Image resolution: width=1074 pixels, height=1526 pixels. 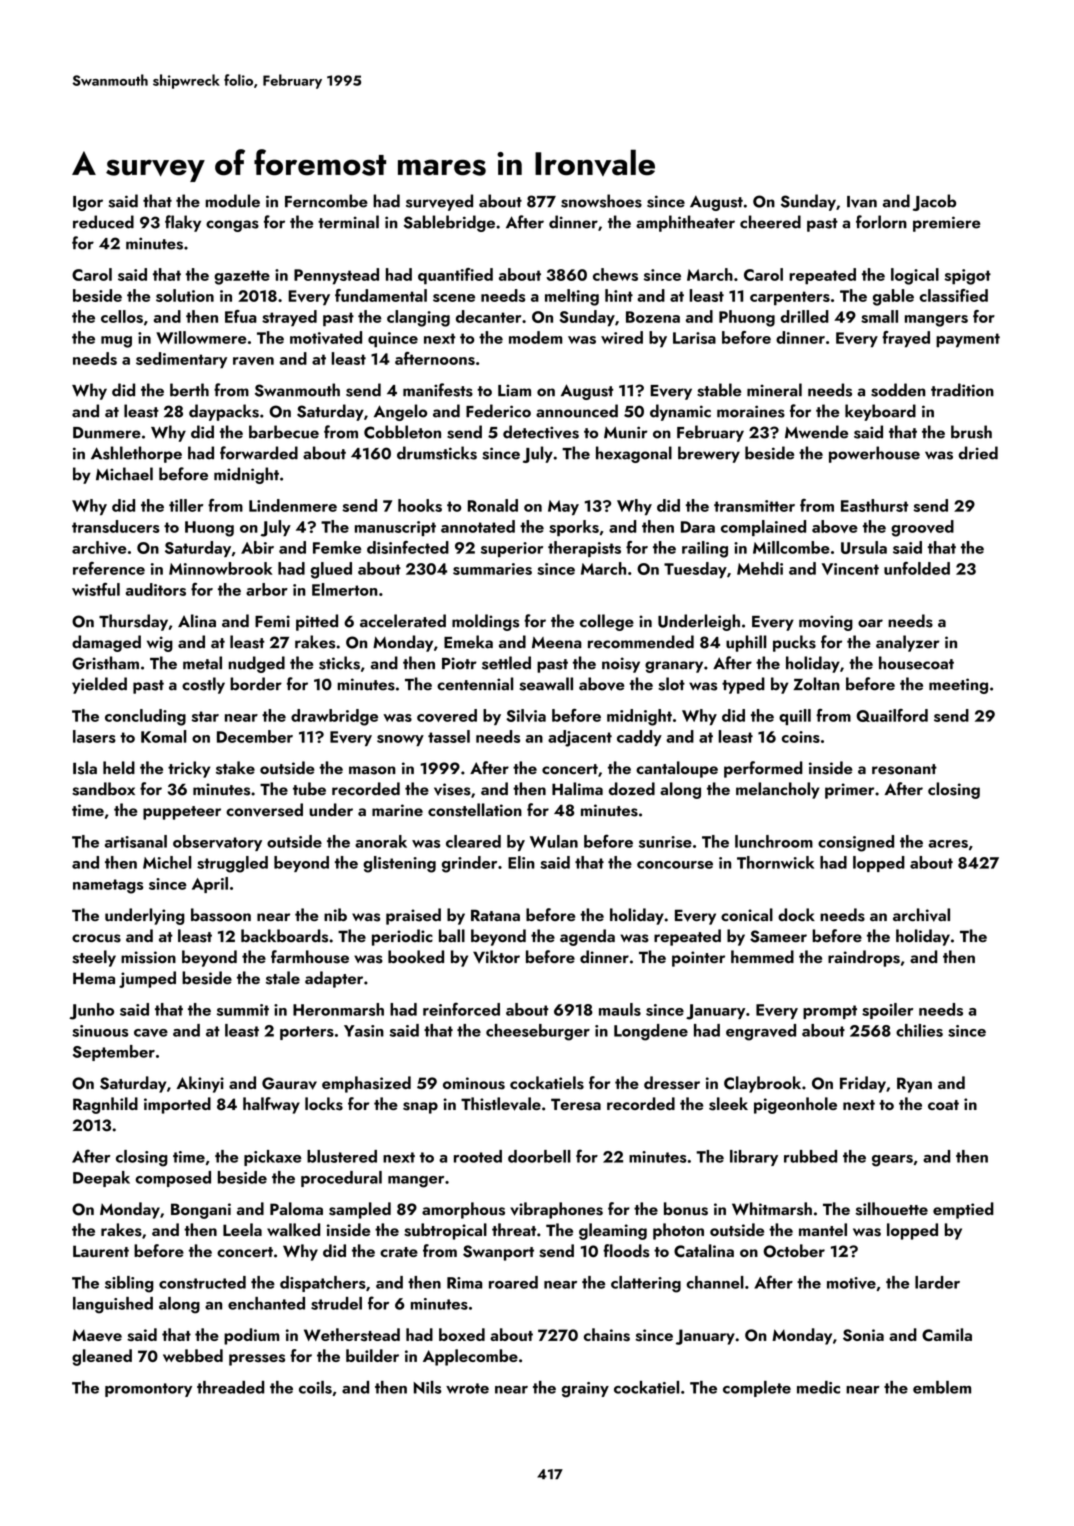 What do you see at coordinates (189, 390) in the screenshot?
I see `berth` at bounding box center [189, 390].
